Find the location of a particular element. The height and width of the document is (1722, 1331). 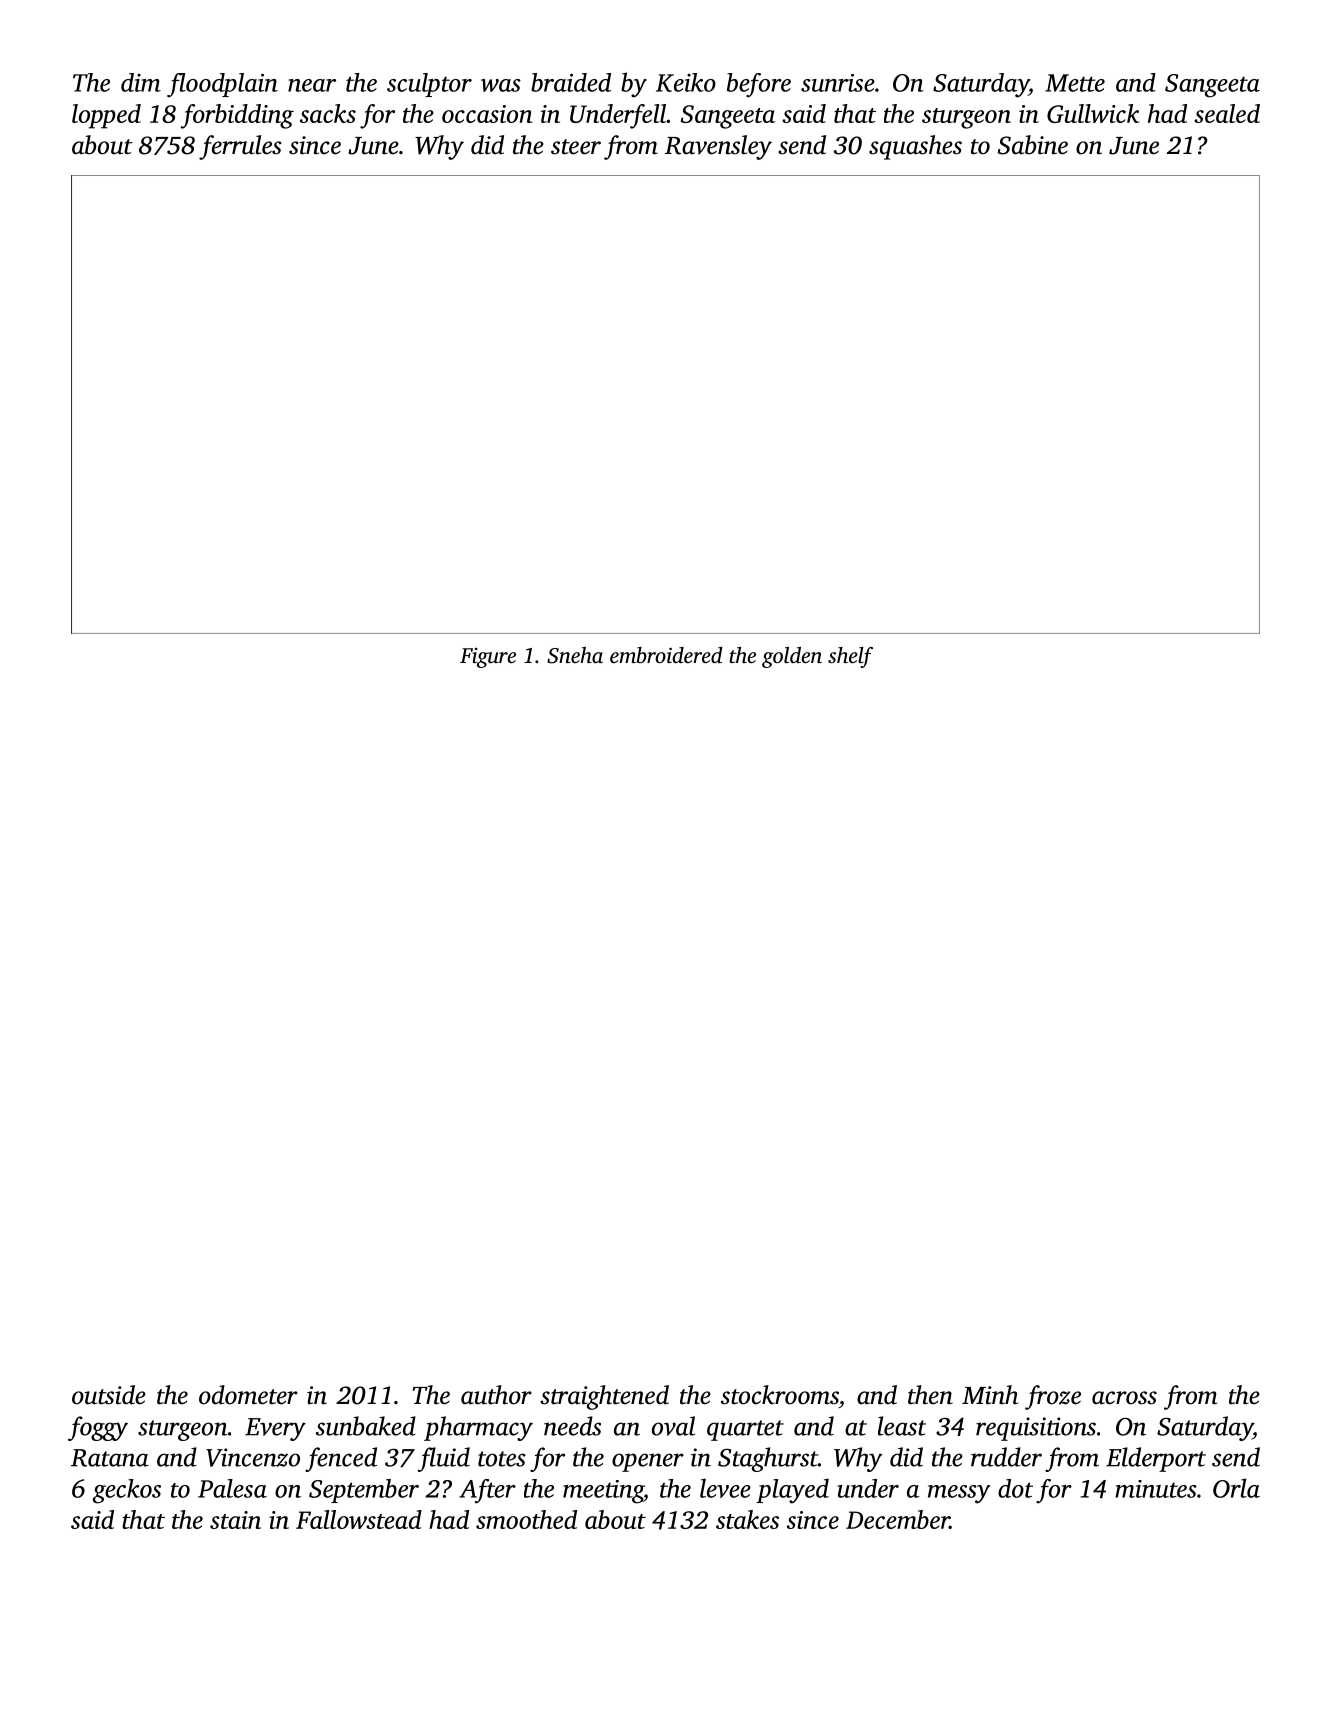

floodplain is located at coordinates (222, 85).
